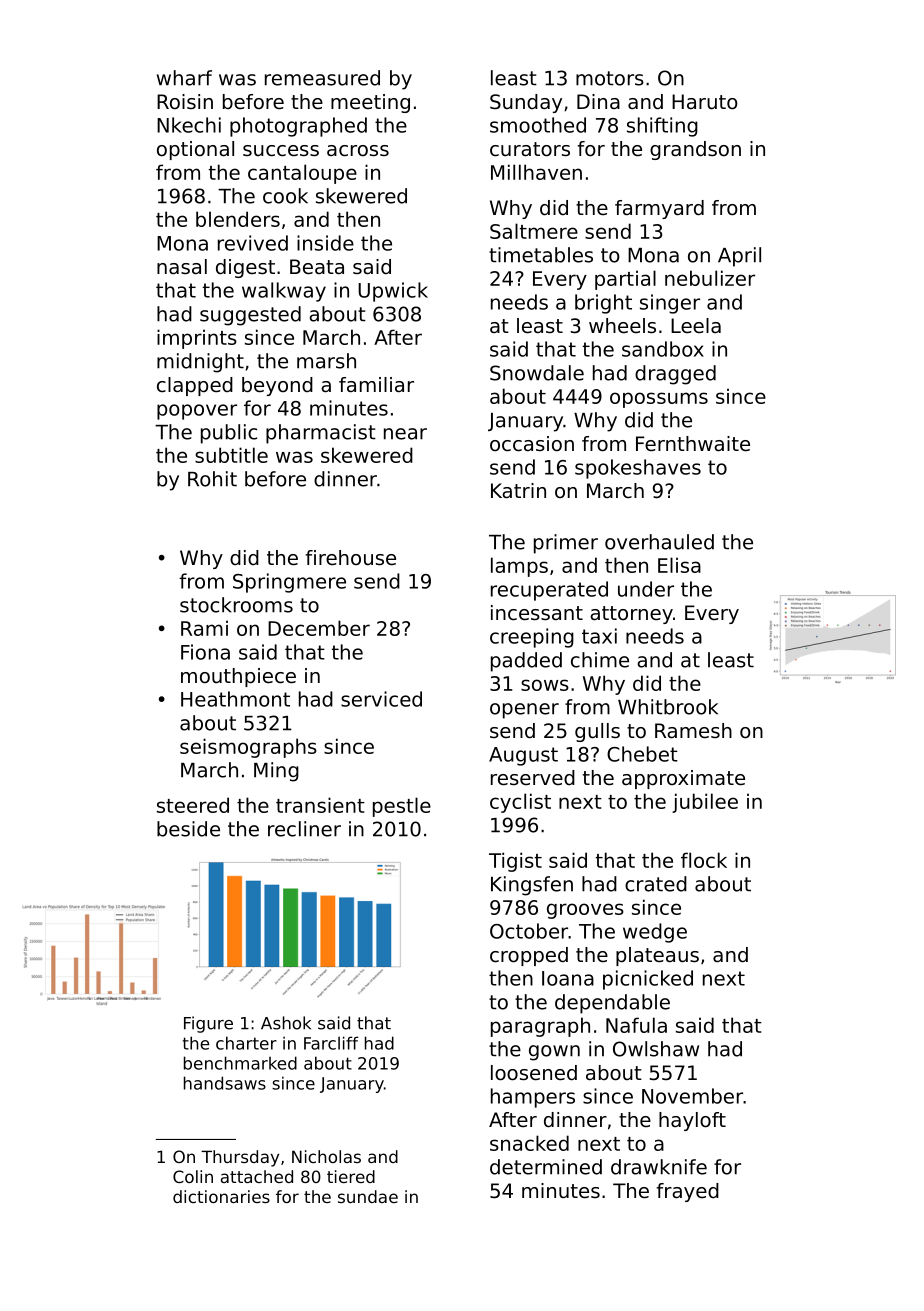 This screenshot has height=1311, width=924. What do you see at coordinates (693, 444) in the screenshot?
I see `Fernthwaite` at bounding box center [693, 444].
